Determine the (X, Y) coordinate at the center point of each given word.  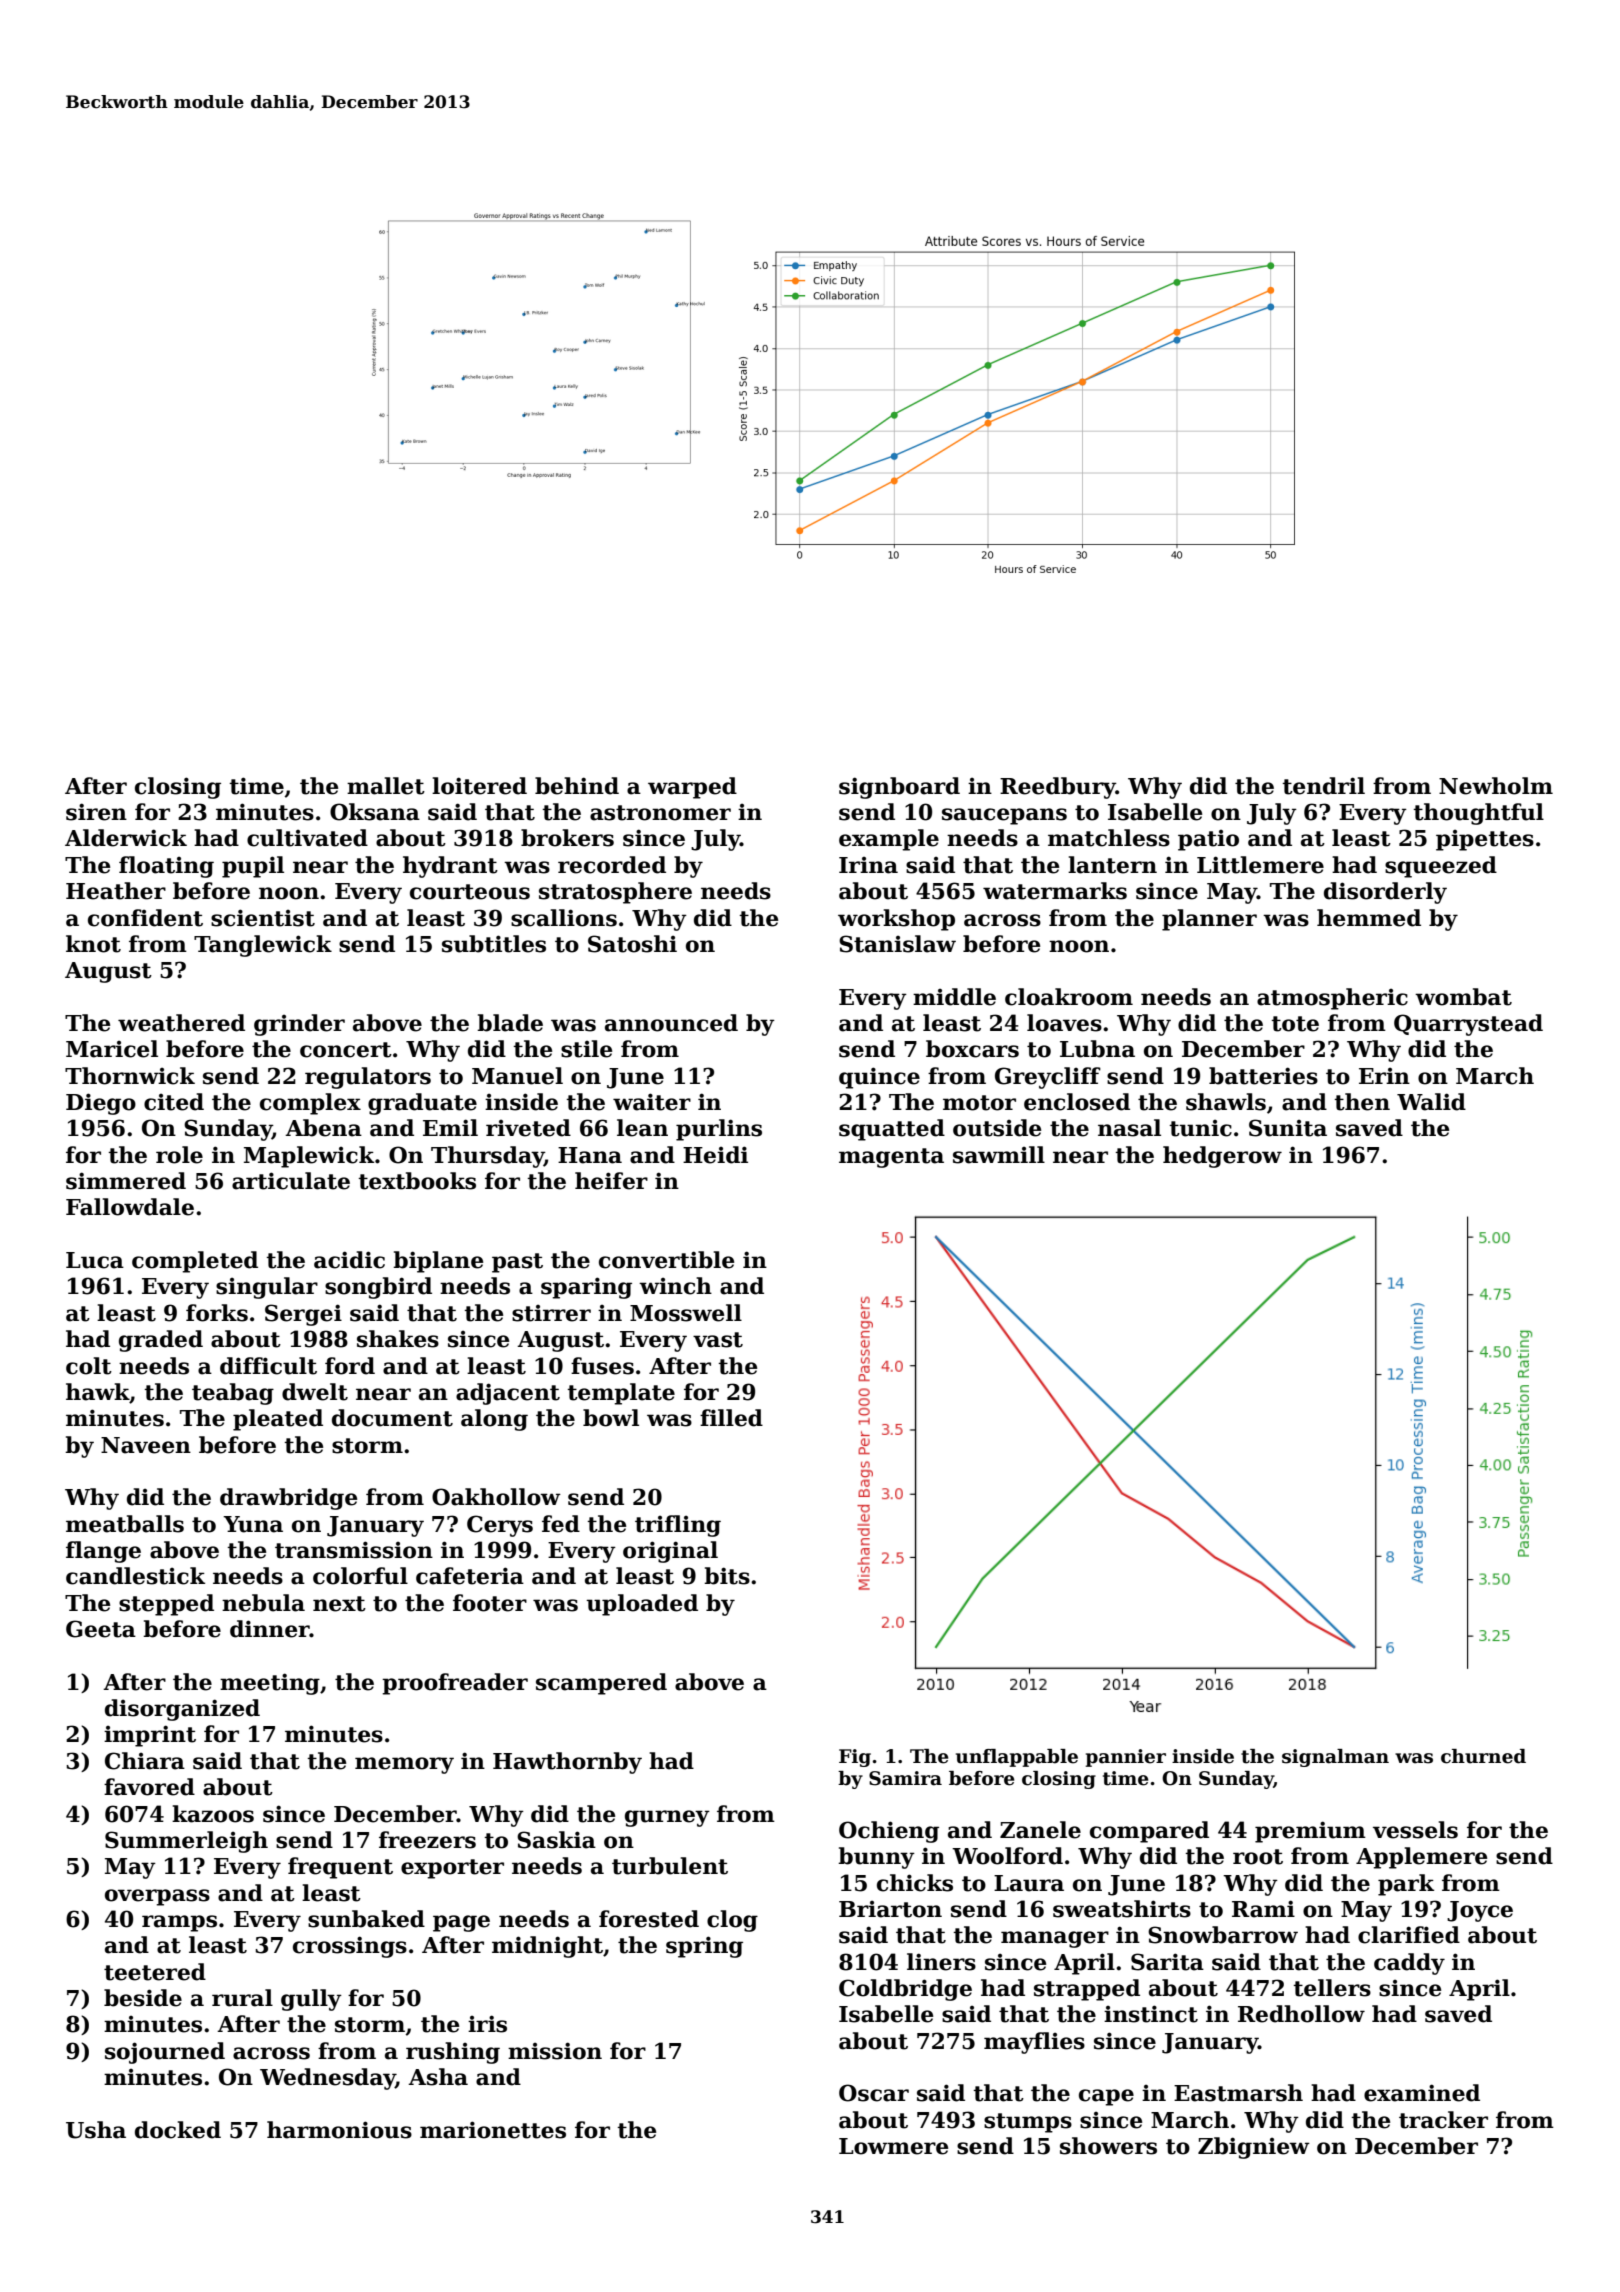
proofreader (455, 1684)
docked (178, 2130)
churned (1483, 1756)
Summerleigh (186, 1842)
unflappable (1017, 1758)
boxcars (972, 1049)
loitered (479, 786)
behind (577, 786)
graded (161, 1341)
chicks (915, 1883)
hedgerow (1222, 1157)
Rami (1263, 1909)
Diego (101, 1104)
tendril (1323, 786)
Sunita (1288, 1128)
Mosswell (686, 1313)
